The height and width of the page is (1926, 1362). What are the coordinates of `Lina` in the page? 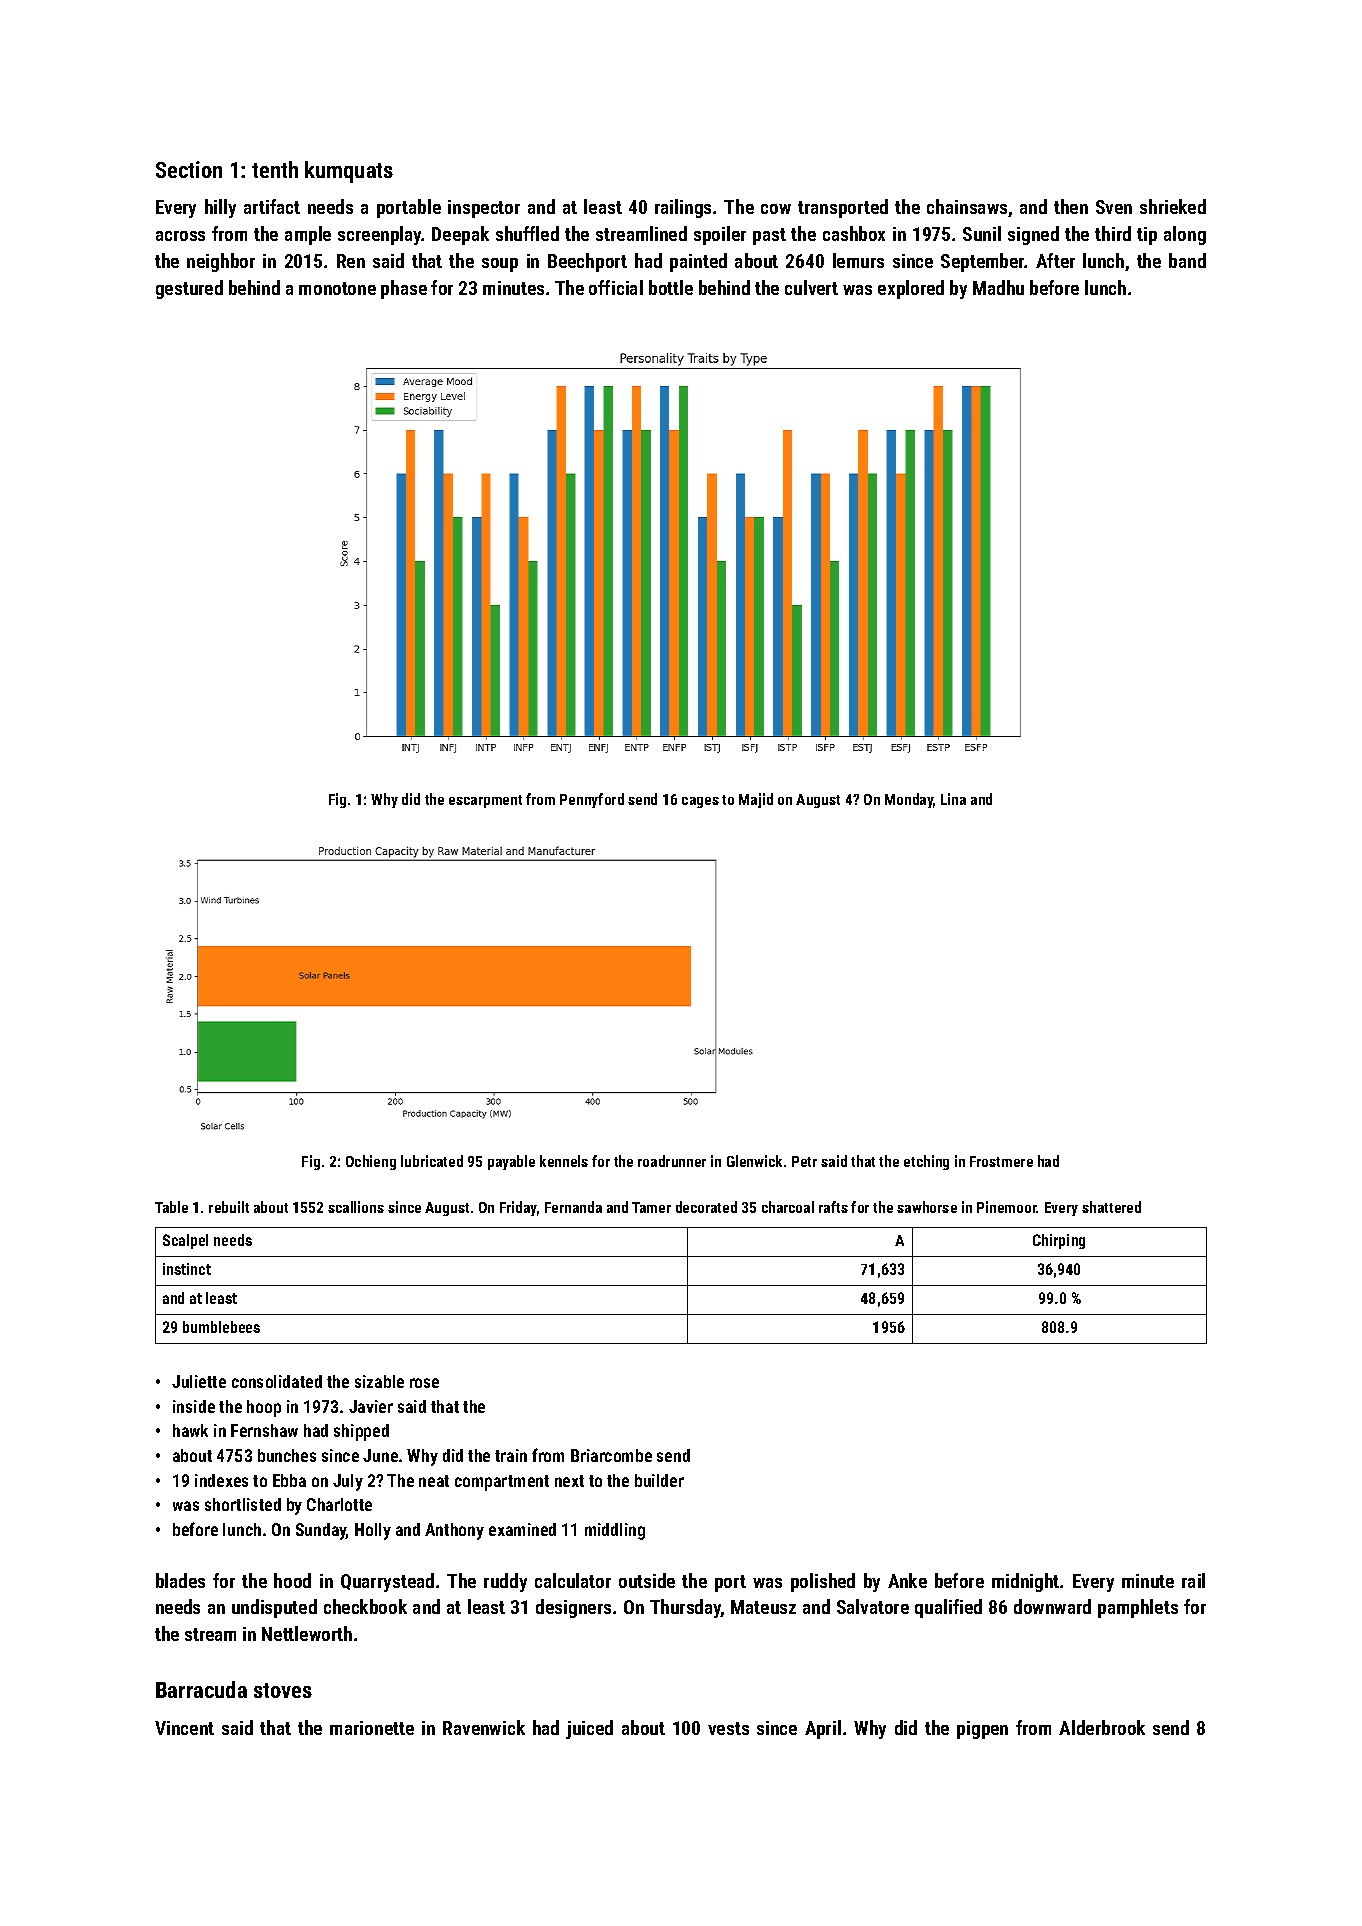 It's located at (953, 799).
